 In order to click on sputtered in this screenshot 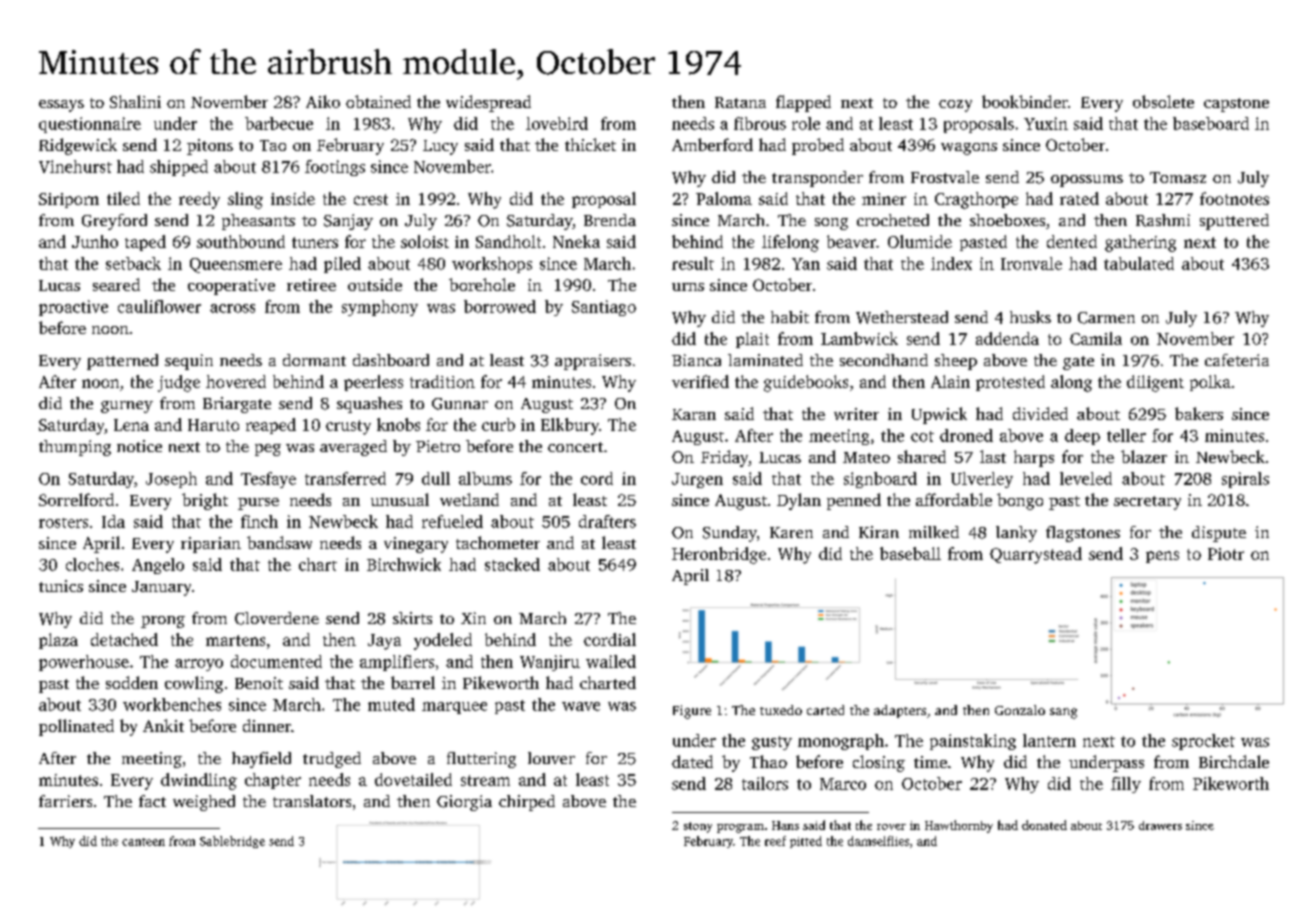, I will do `click(1234, 222)`.
